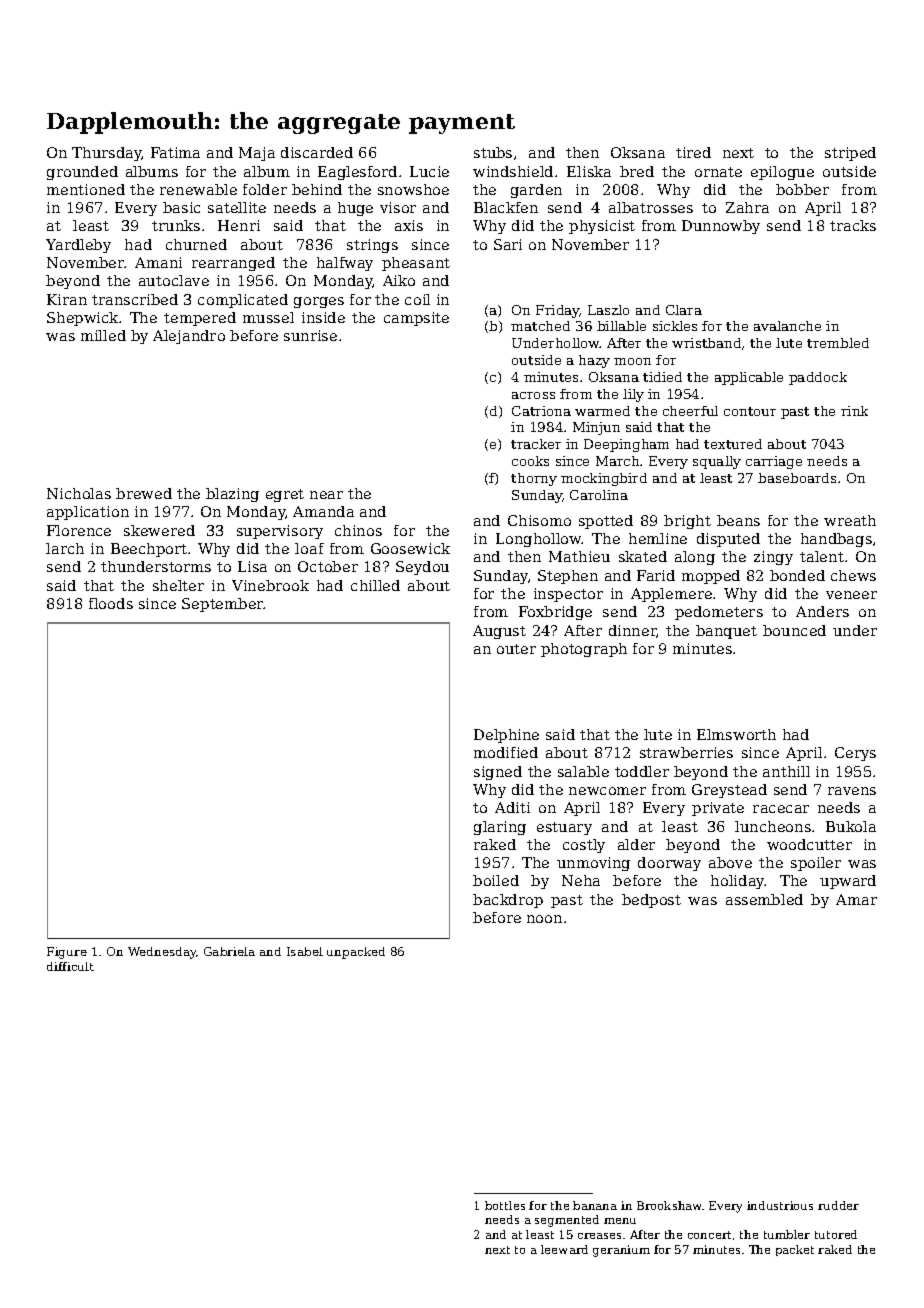 This screenshot has width=924, height=1308. I want to click on striped, so click(850, 154).
